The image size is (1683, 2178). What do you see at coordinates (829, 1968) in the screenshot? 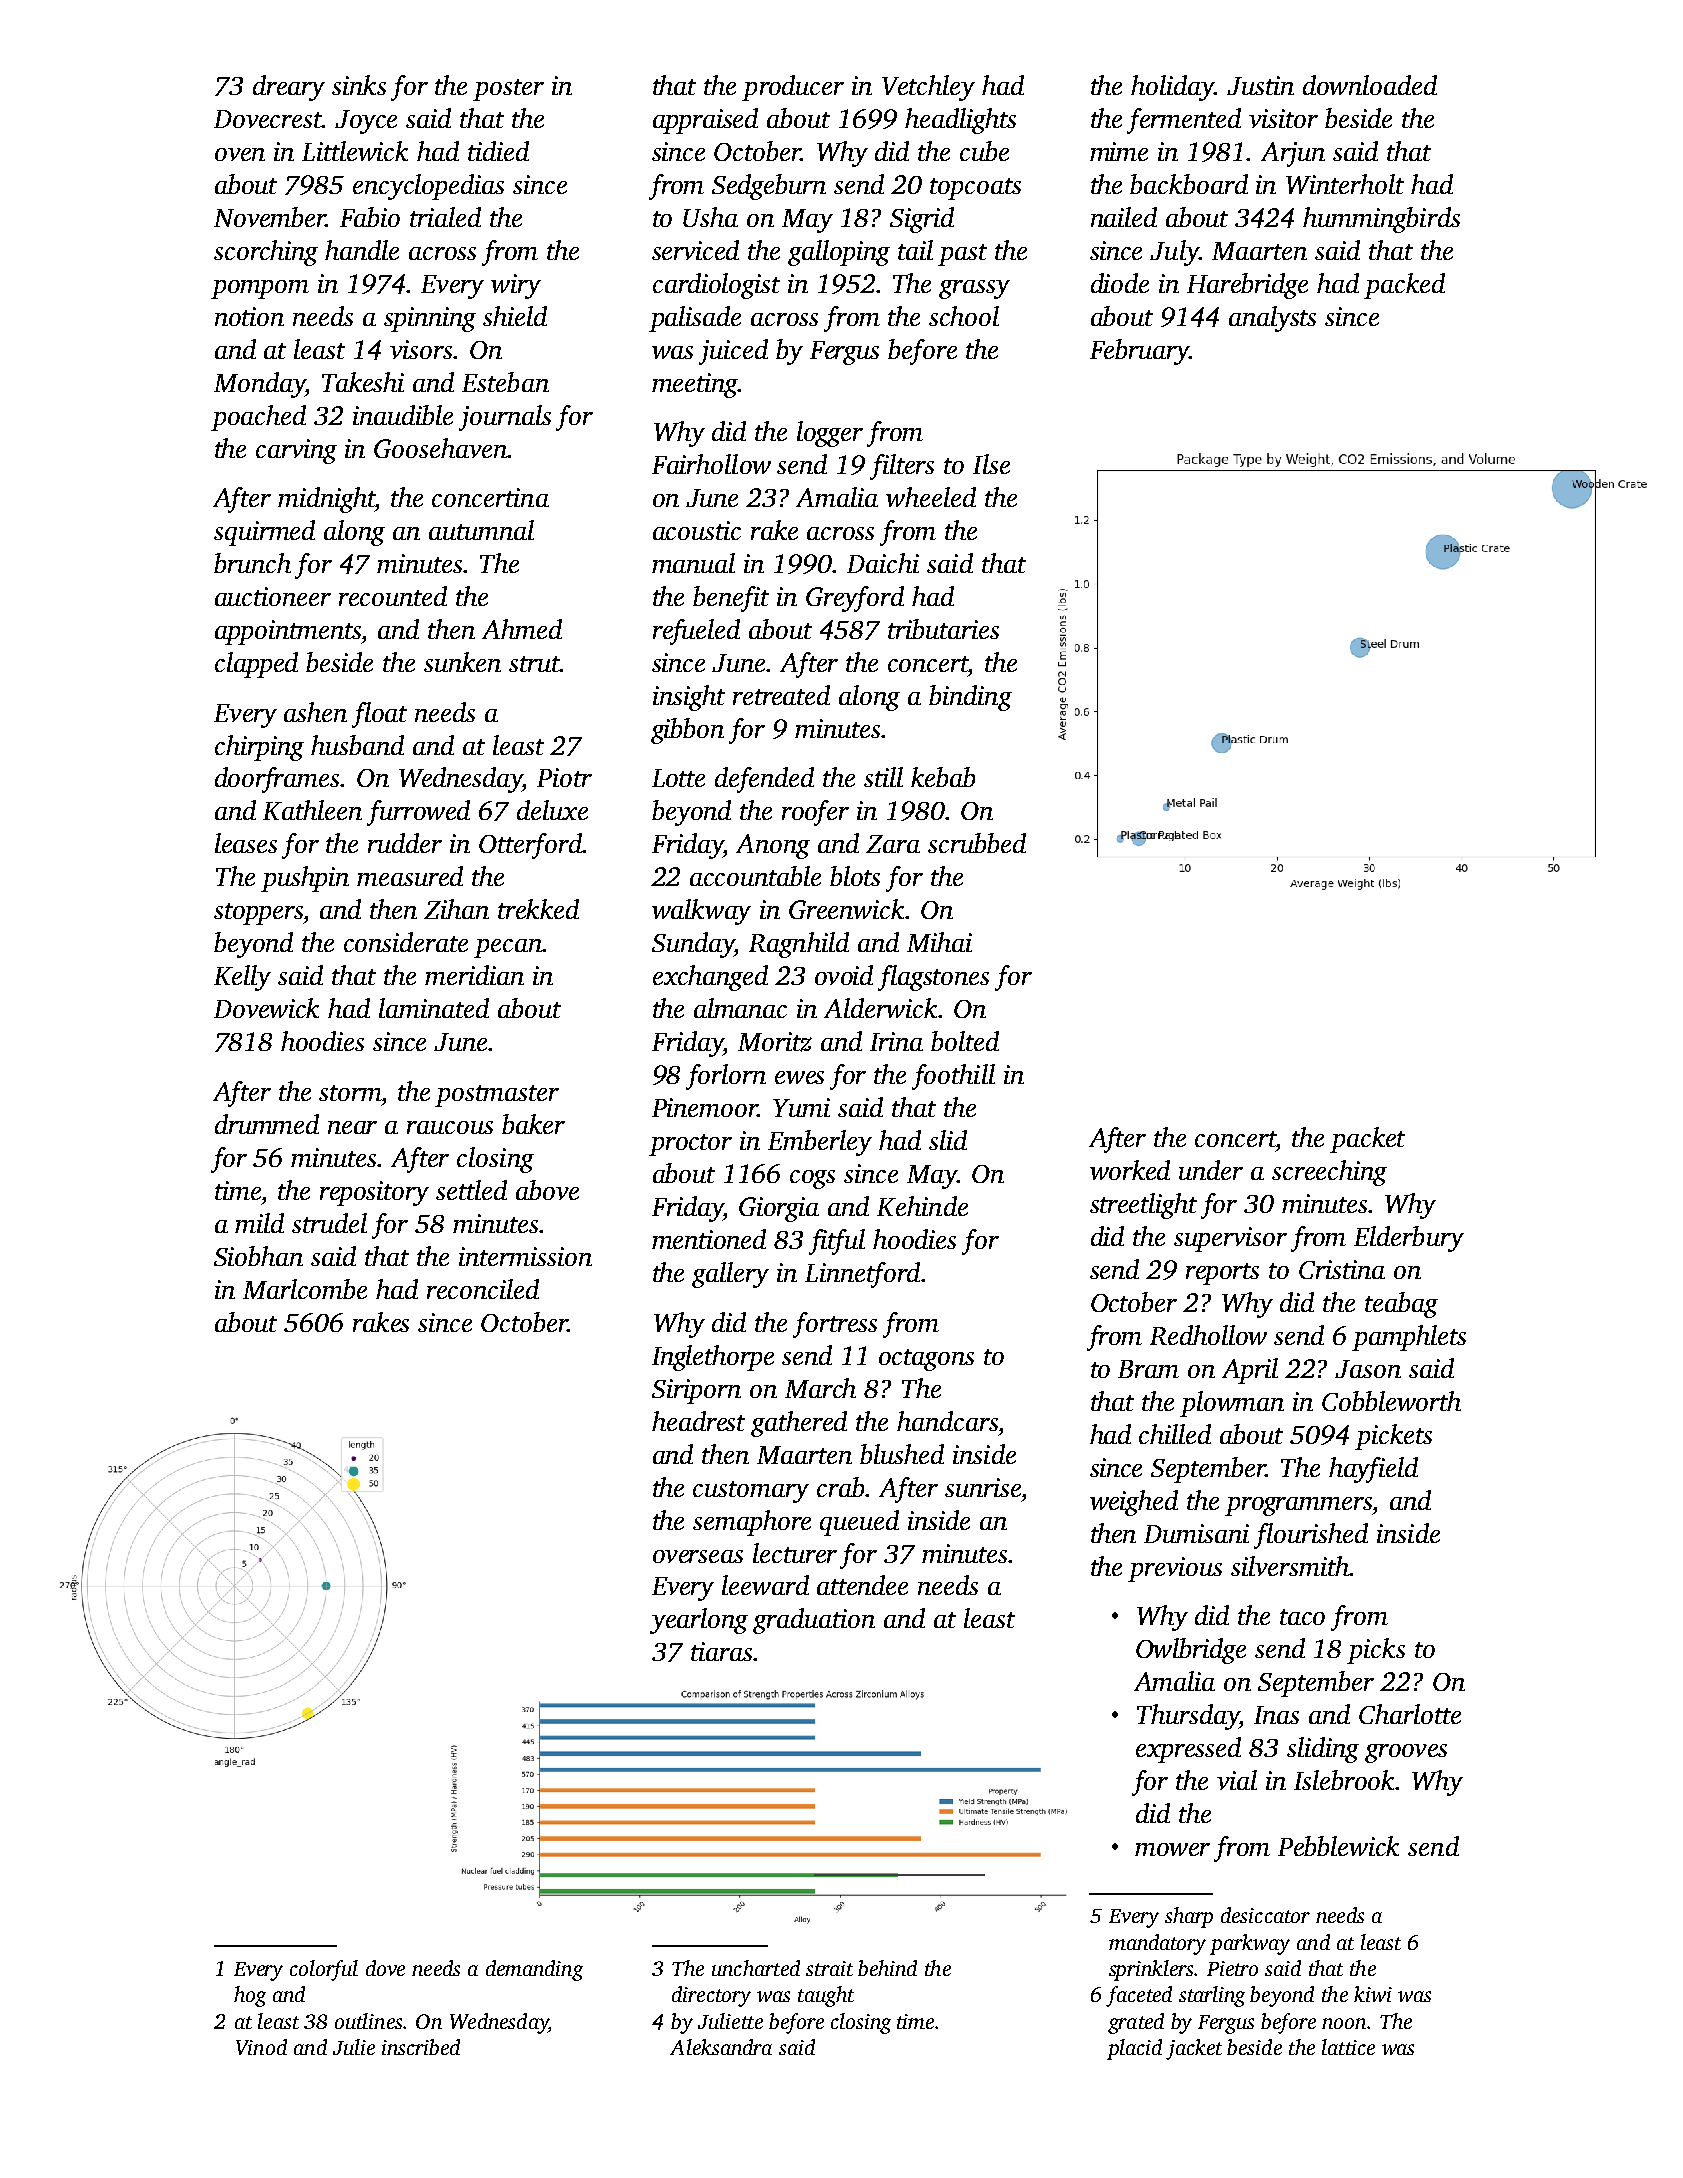
I see `strait` at bounding box center [829, 1968].
